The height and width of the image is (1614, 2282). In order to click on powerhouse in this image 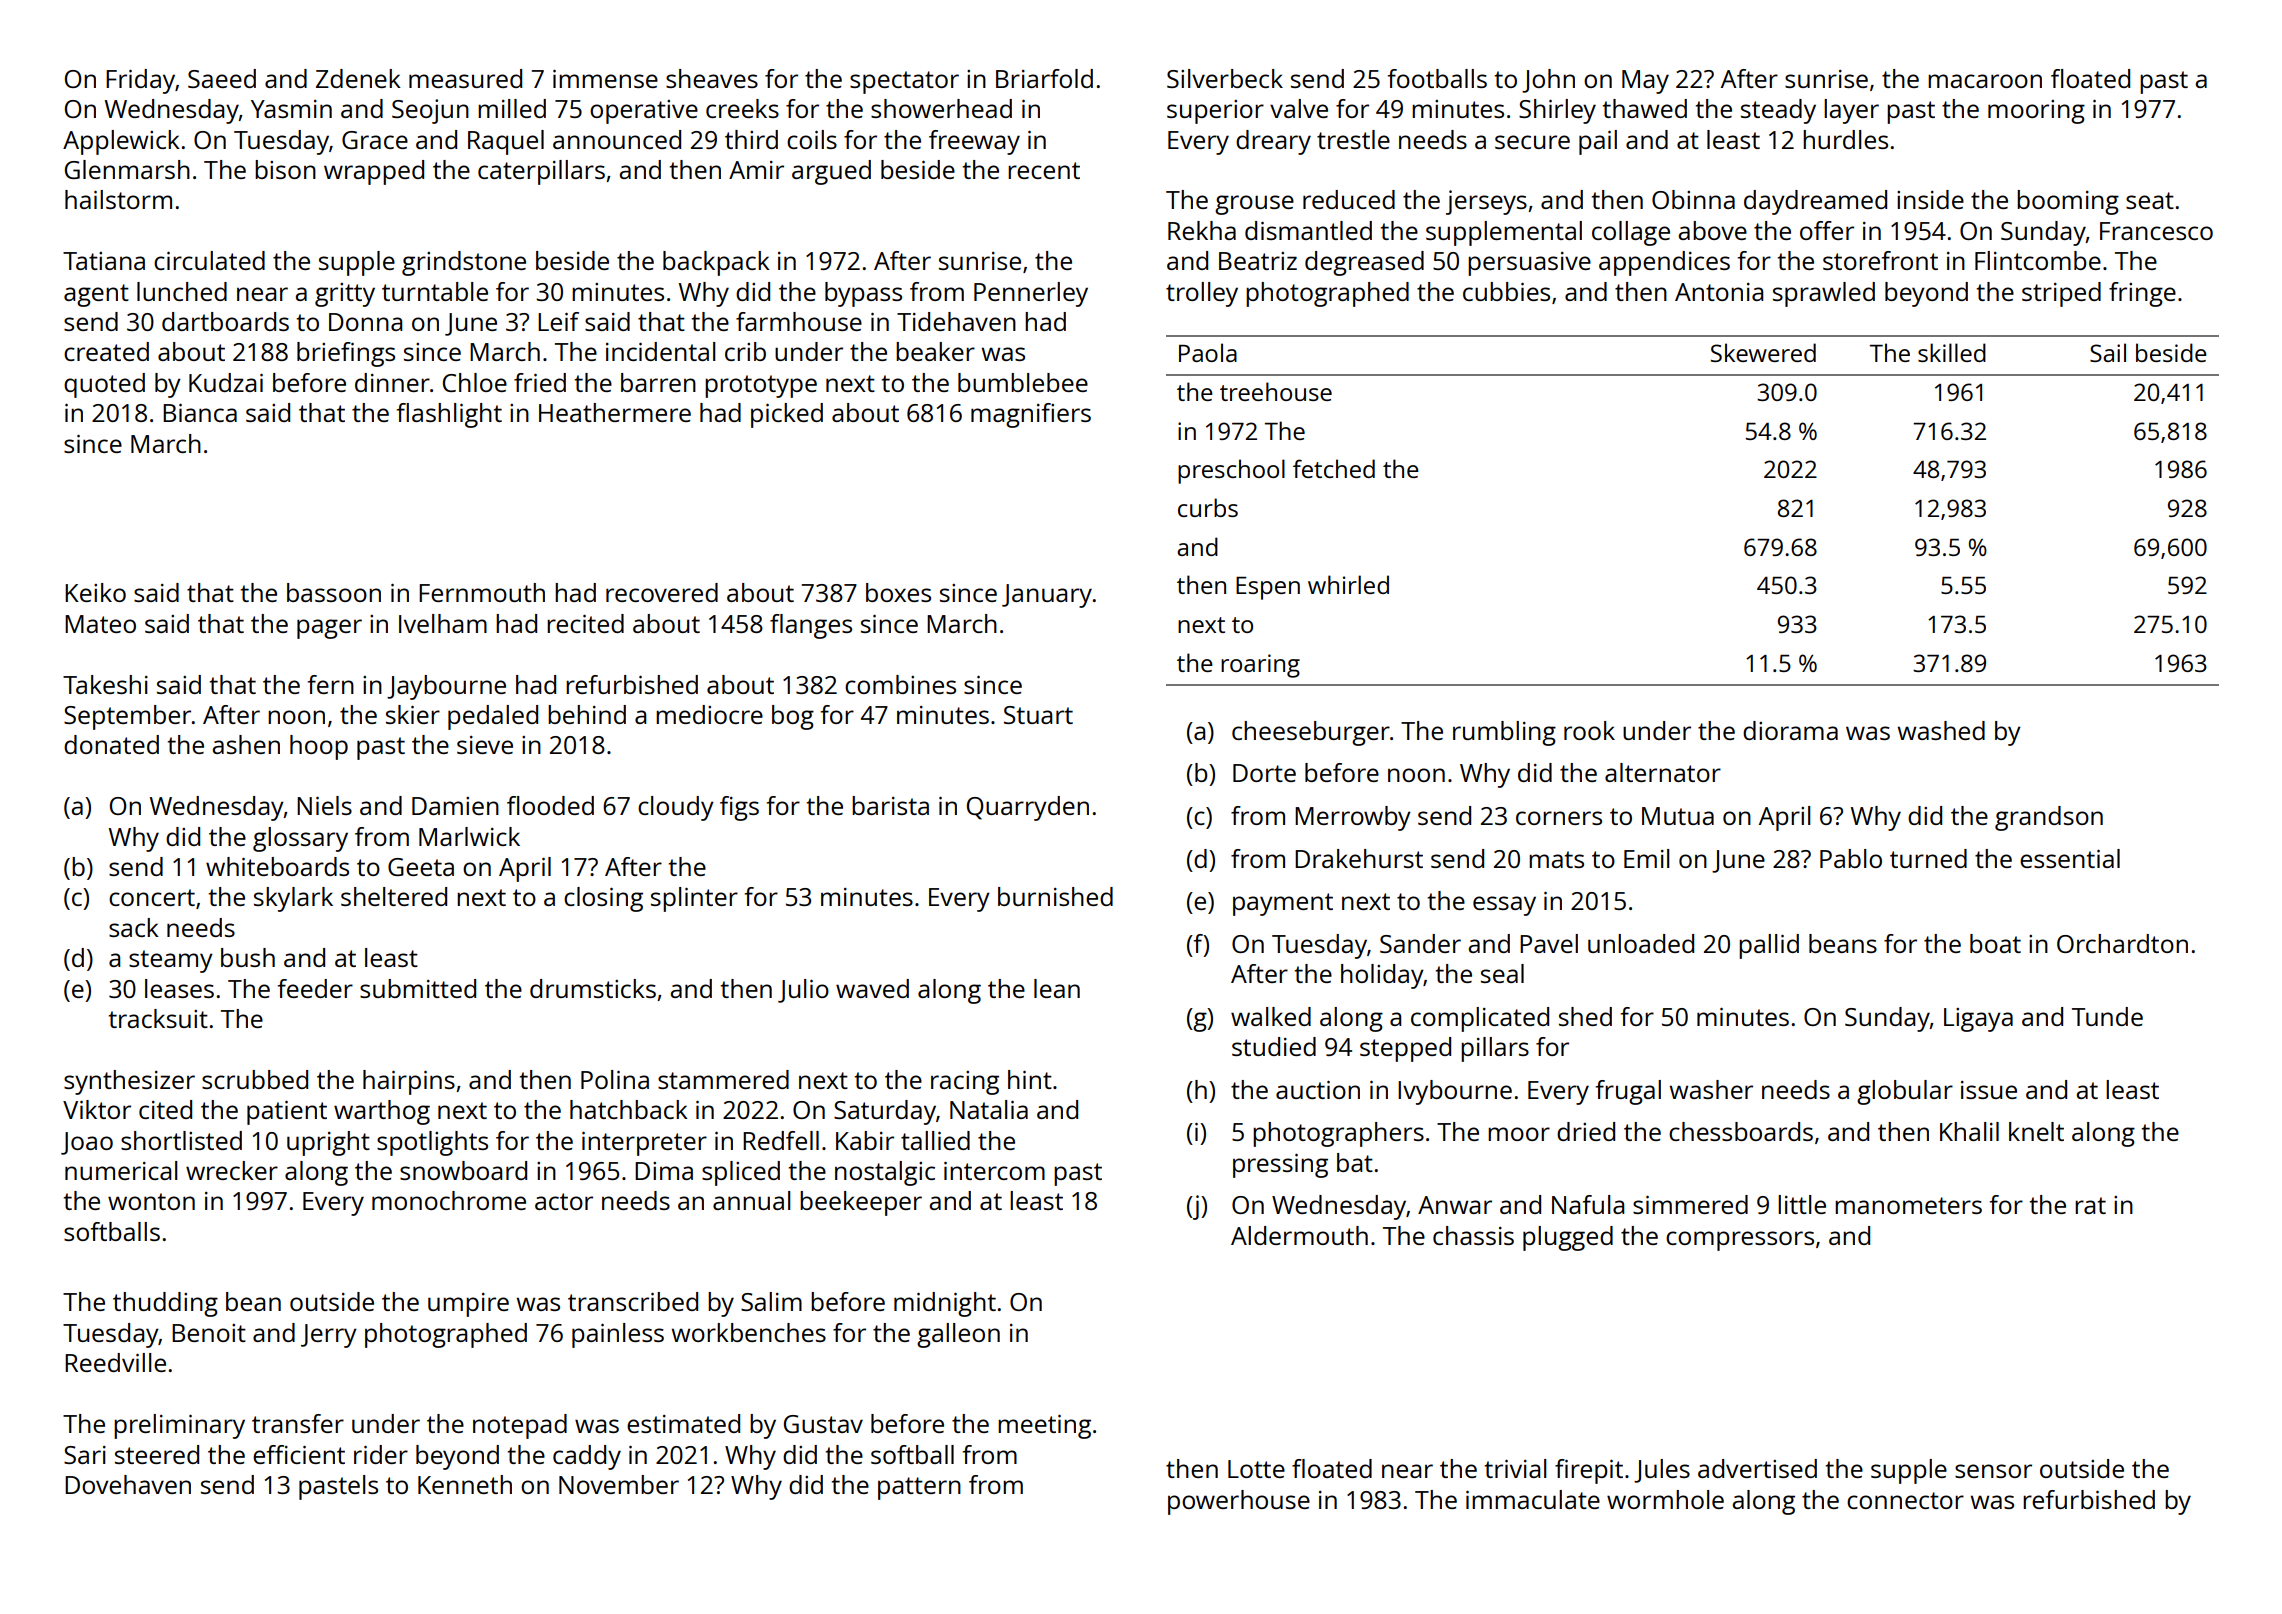, I will do `click(1239, 1502)`.
